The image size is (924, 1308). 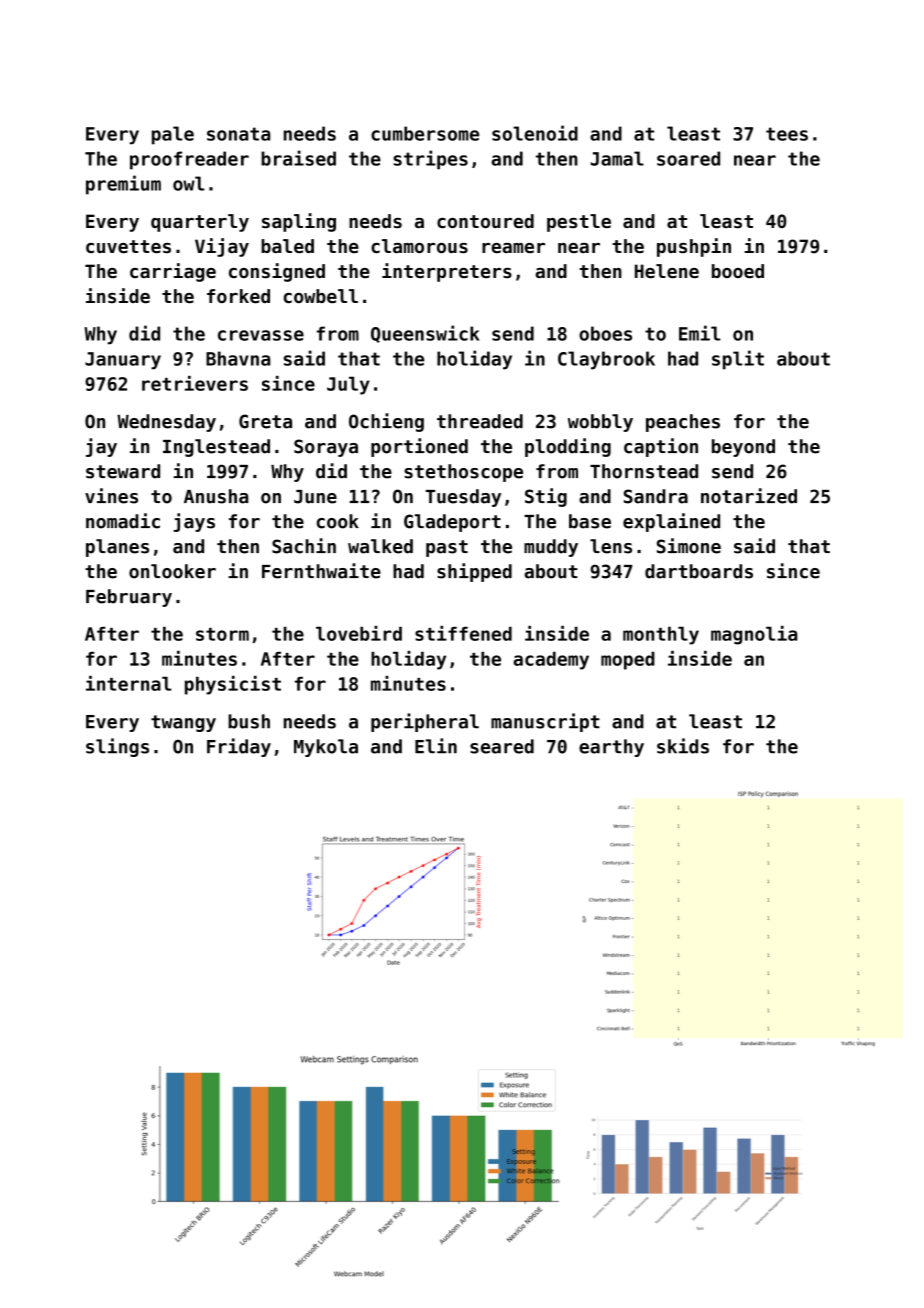 What do you see at coordinates (749, 496) in the screenshot?
I see `notarized` at bounding box center [749, 496].
